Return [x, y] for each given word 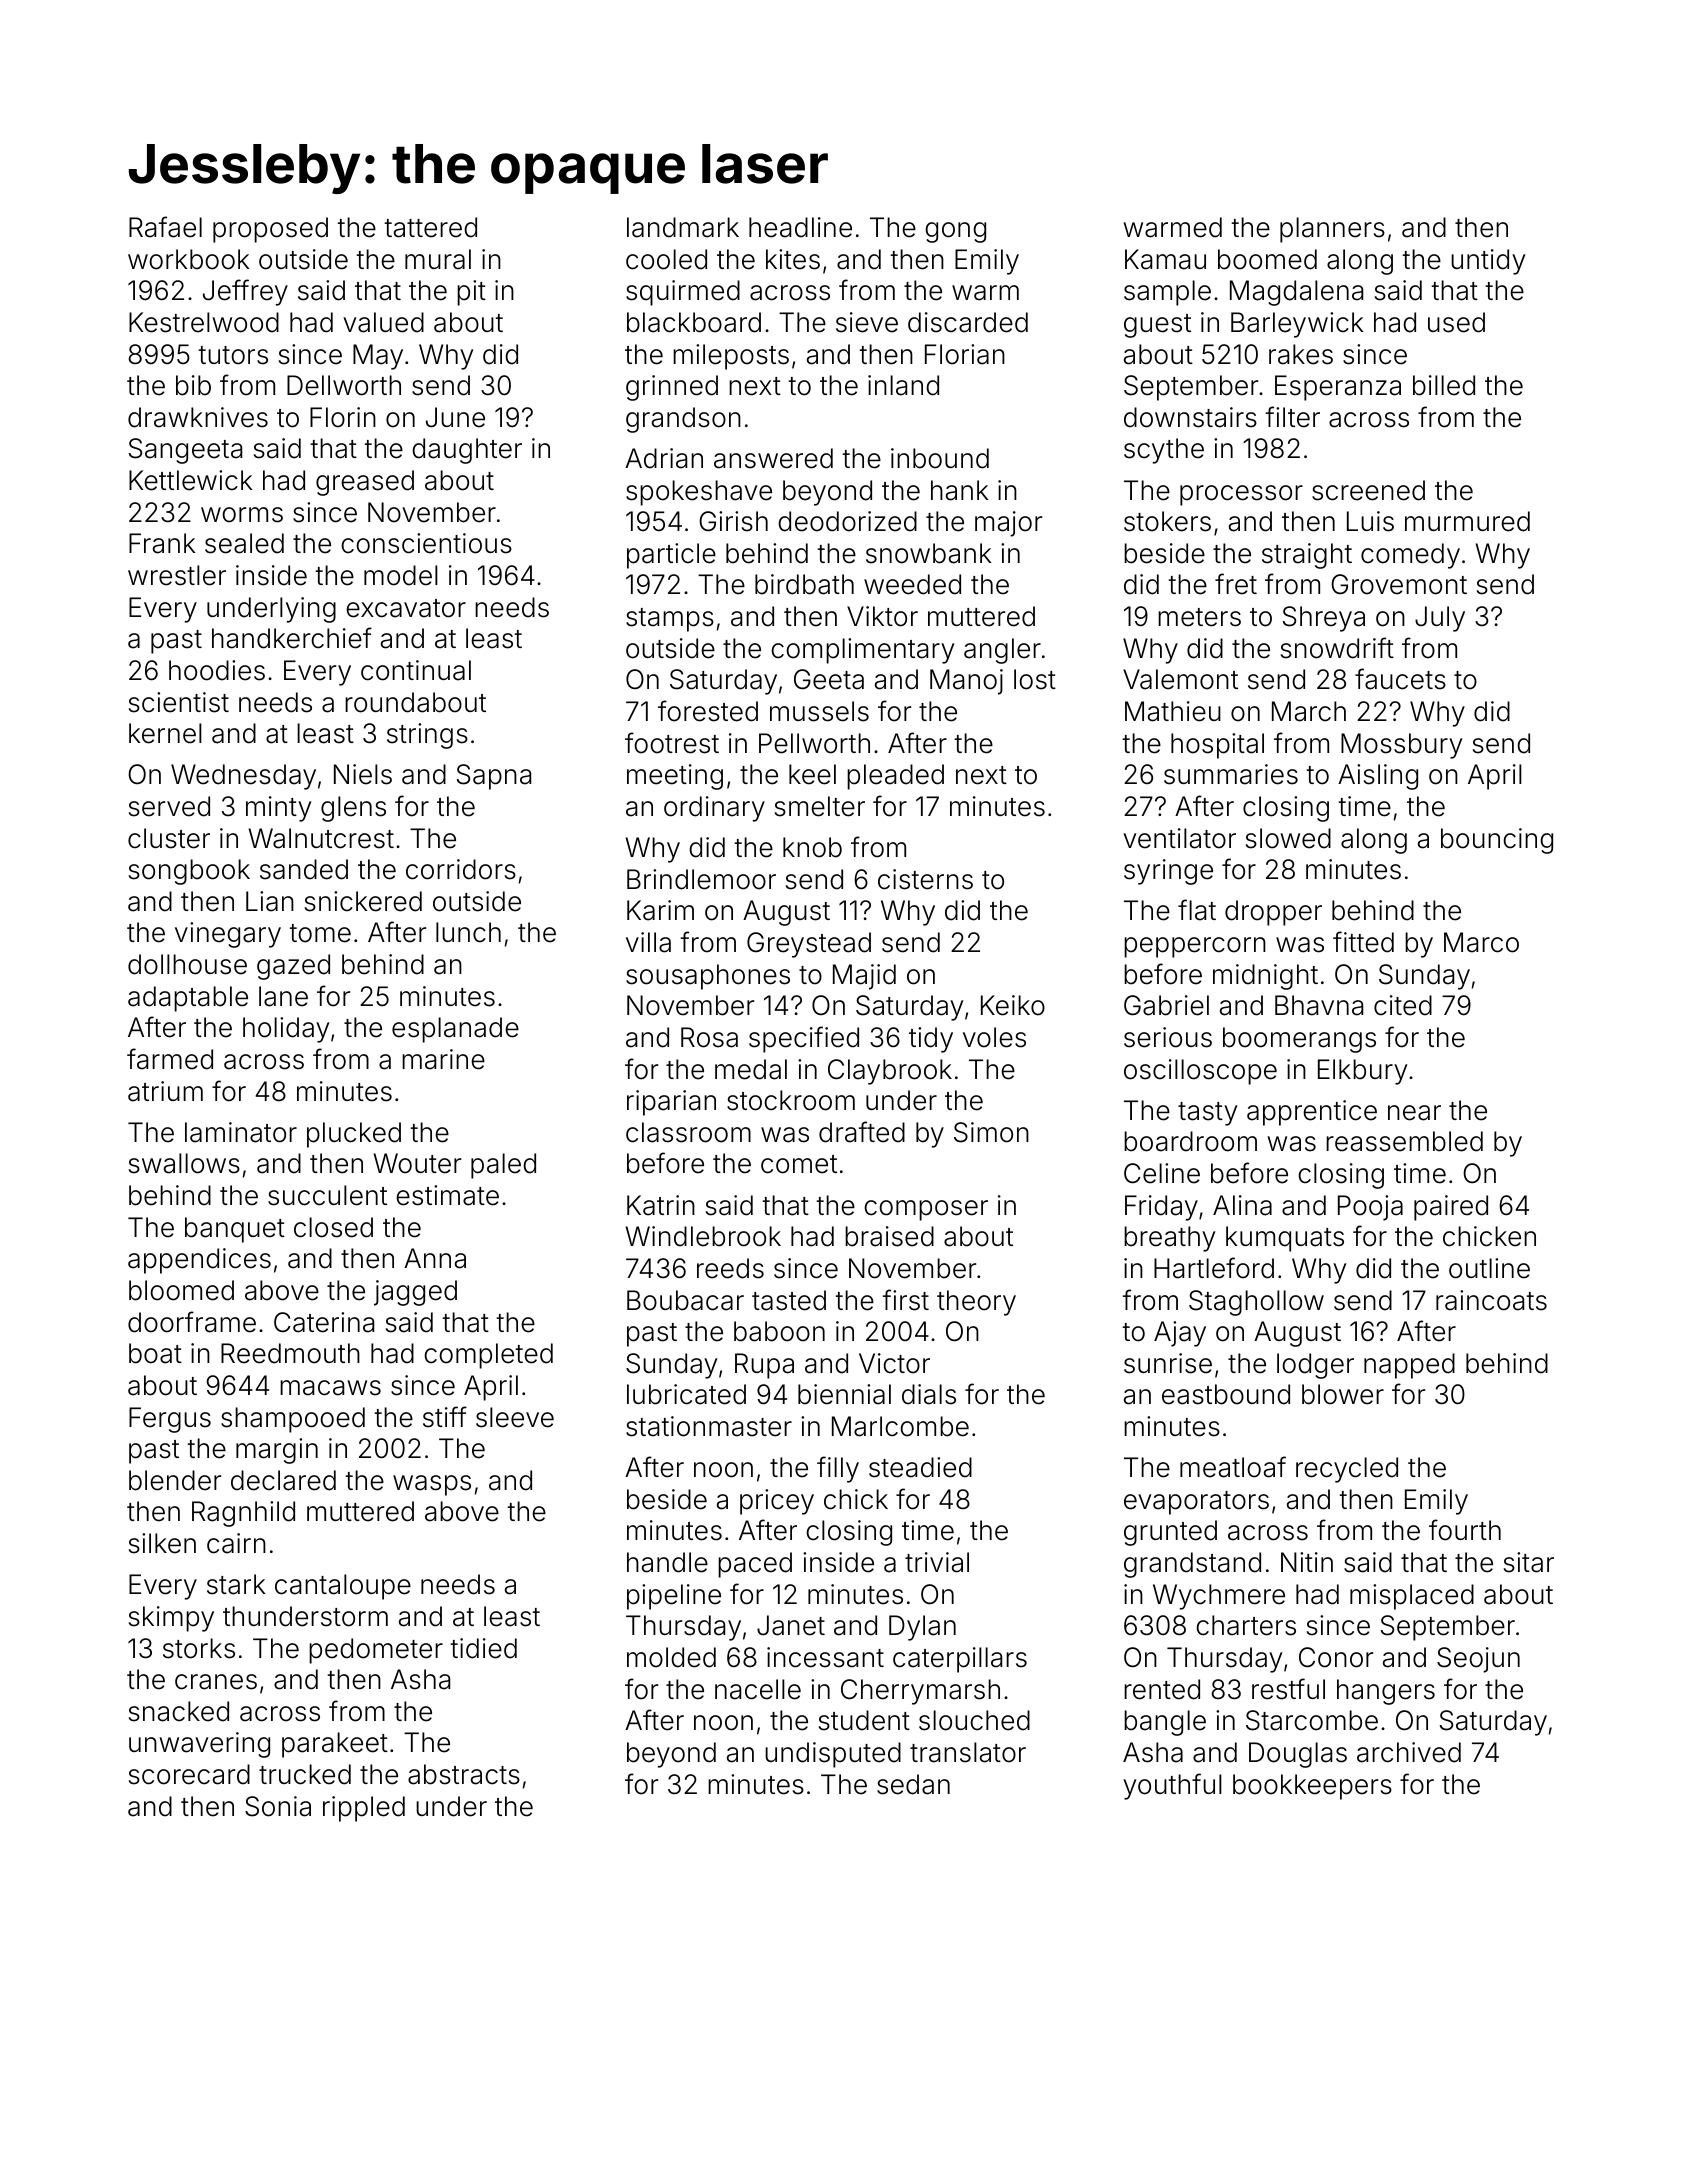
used [1456, 322]
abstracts [464, 1774]
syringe [1168, 872]
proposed [270, 230]
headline [800, 227]
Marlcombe [900, 1426]
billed [1444, 385]
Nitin [1307, 1562]
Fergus [170, 1420]
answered [773, 458]
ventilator [1179, 838]
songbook [189, 872]
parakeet [335, 1745]
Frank [162, 543]
